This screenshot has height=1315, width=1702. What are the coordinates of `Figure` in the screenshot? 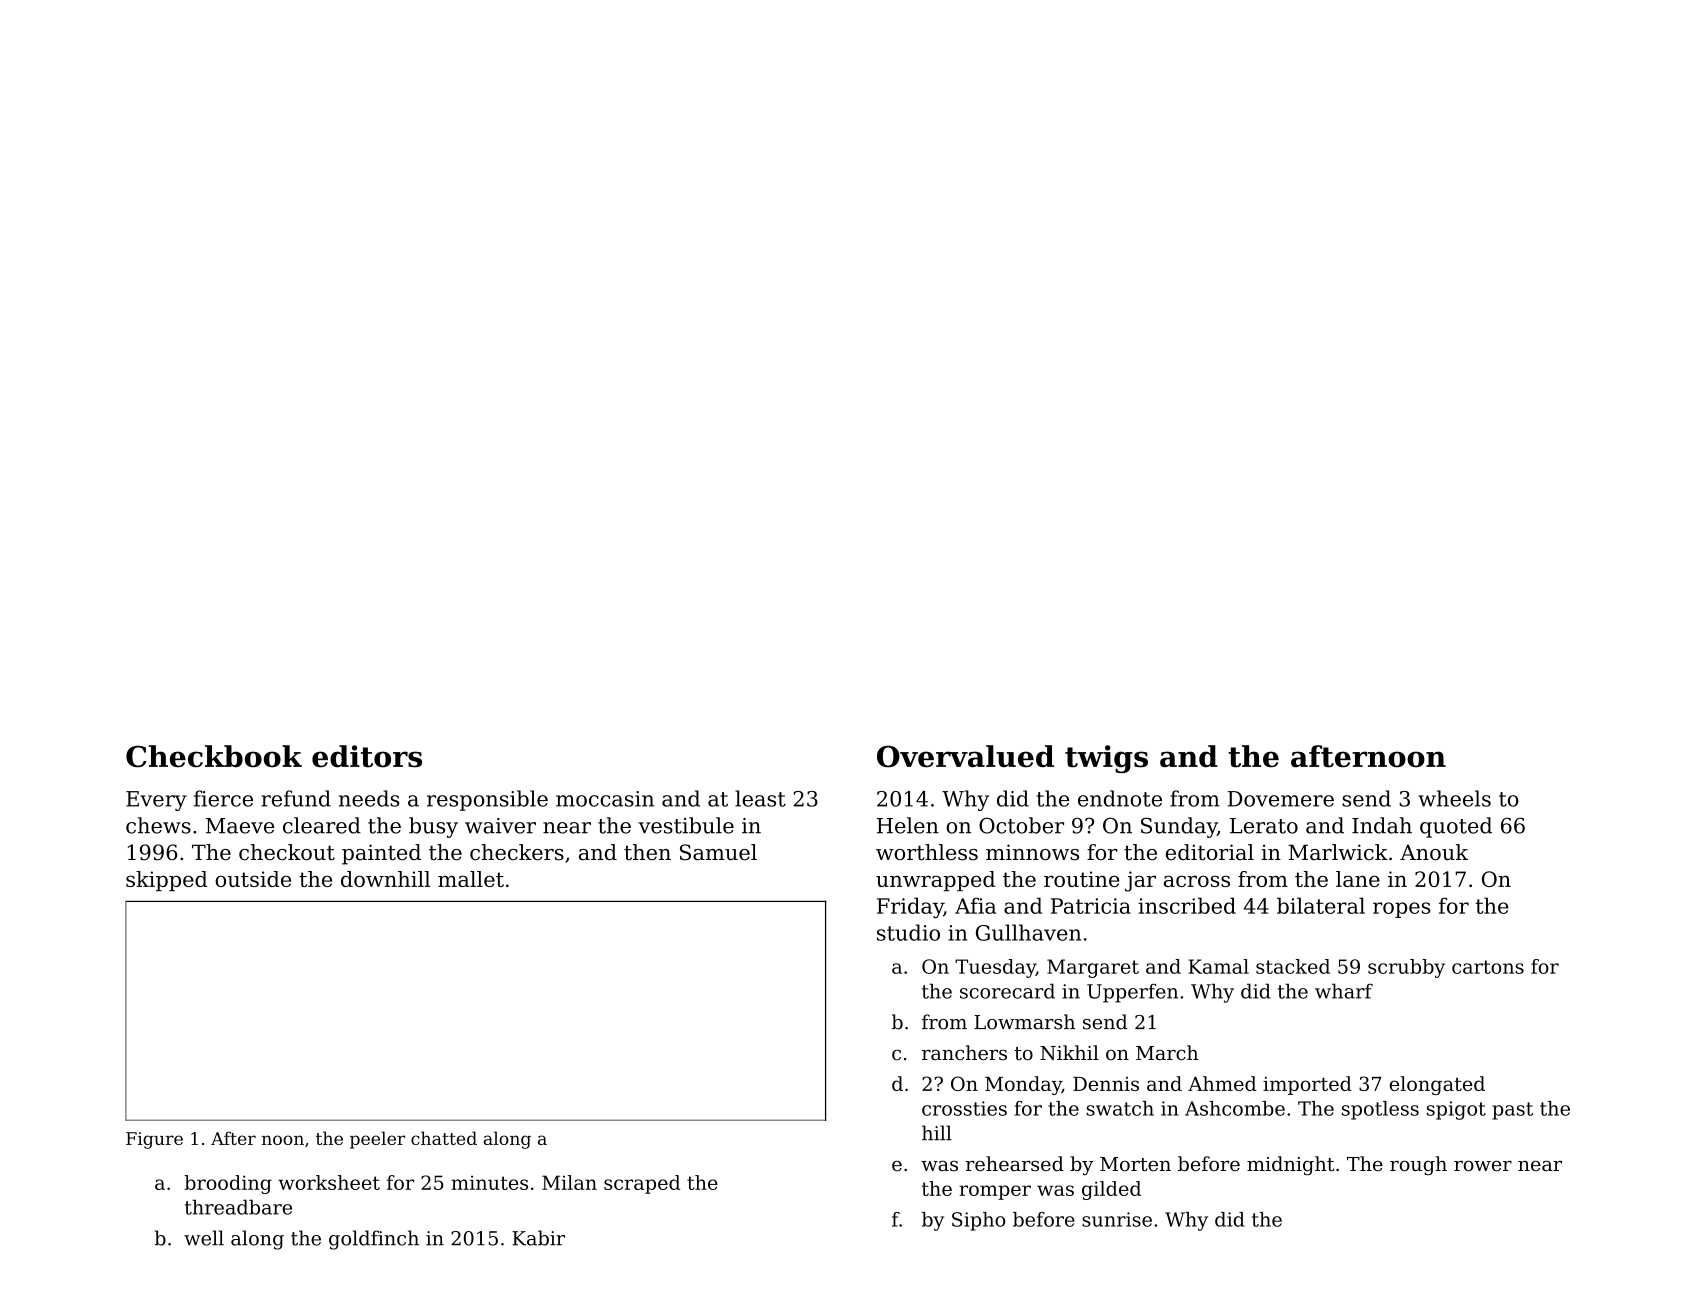 It's located at (154, 1140).
